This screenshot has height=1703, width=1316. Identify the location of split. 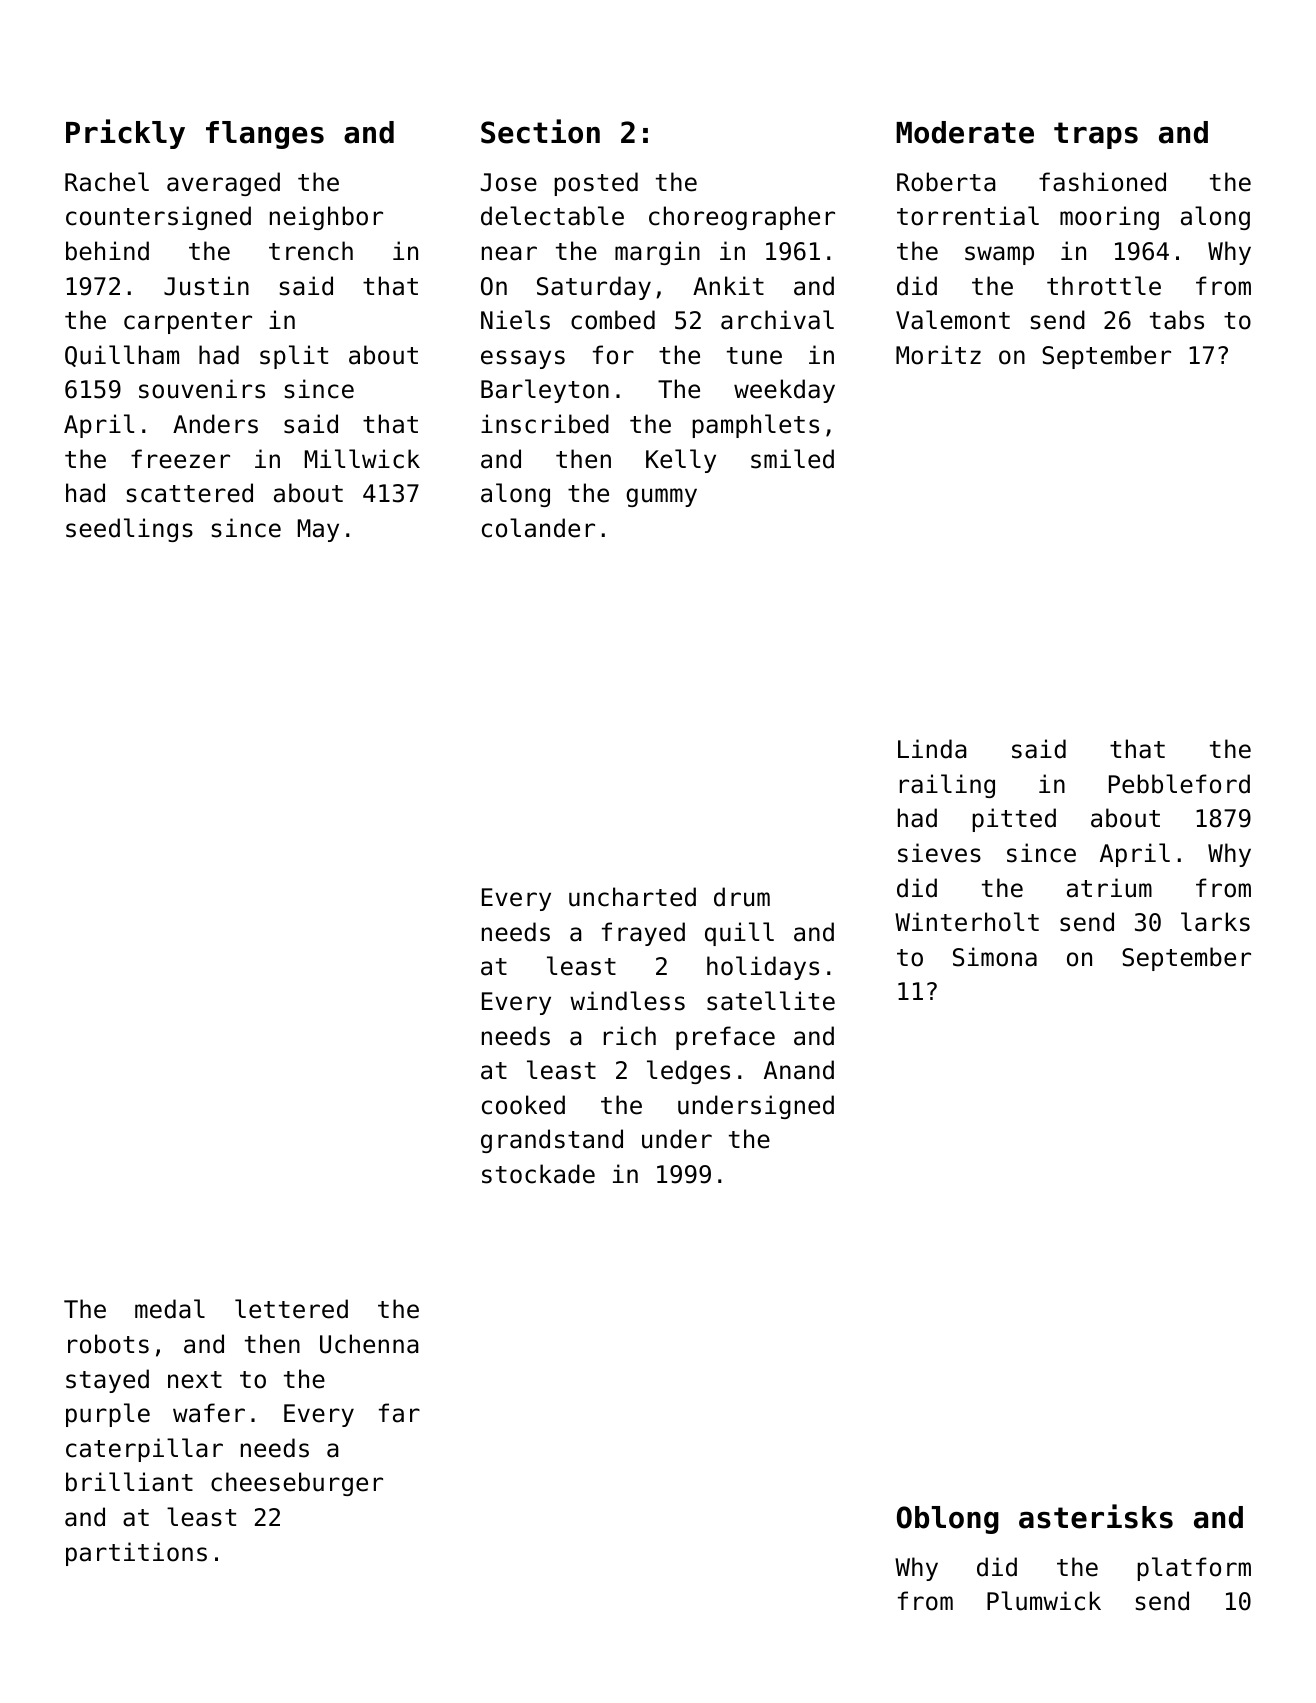
(294, 357).
